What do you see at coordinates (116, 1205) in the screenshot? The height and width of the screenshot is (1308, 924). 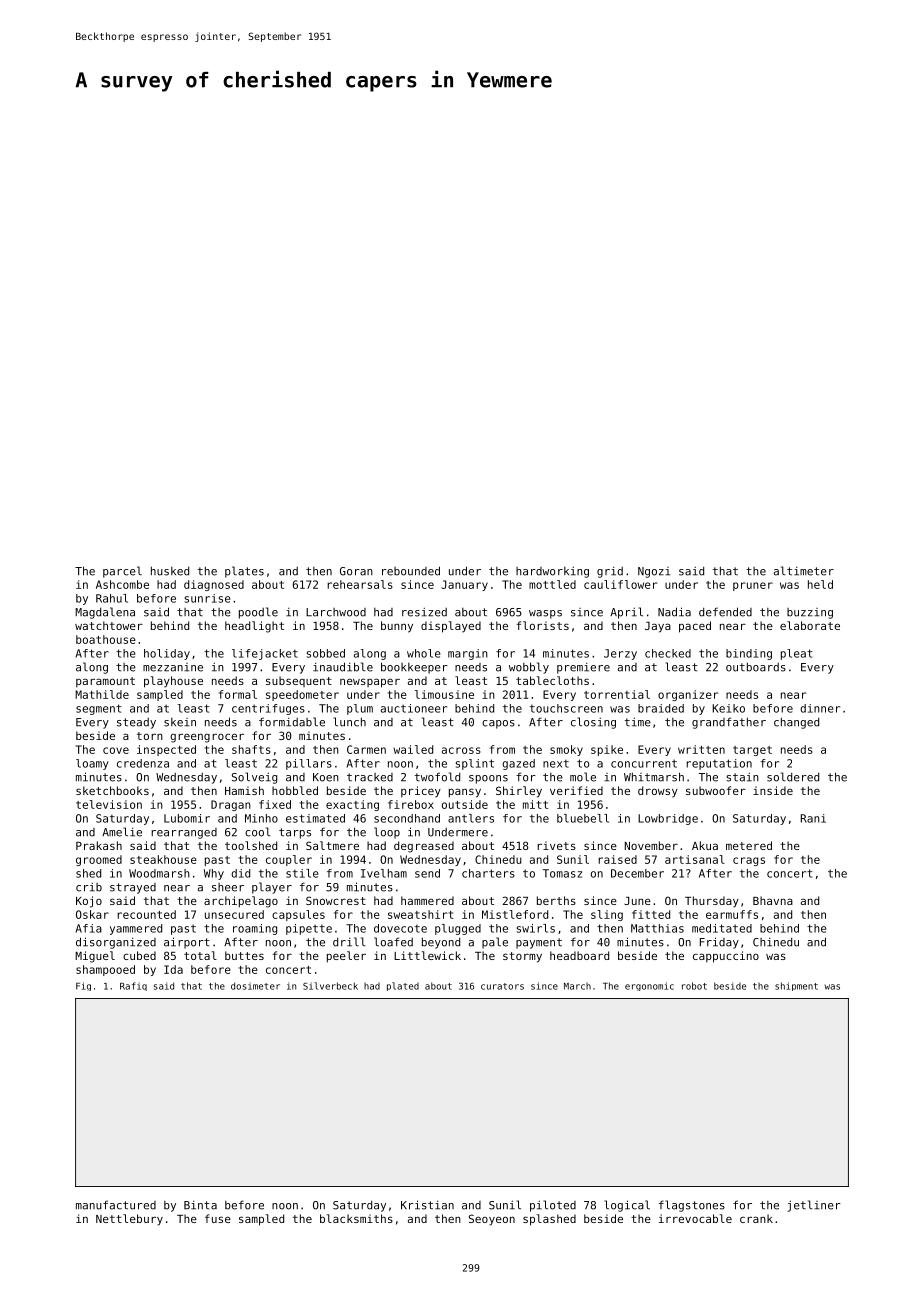 I see `manufactured` at bounding box center [116, 1205].
